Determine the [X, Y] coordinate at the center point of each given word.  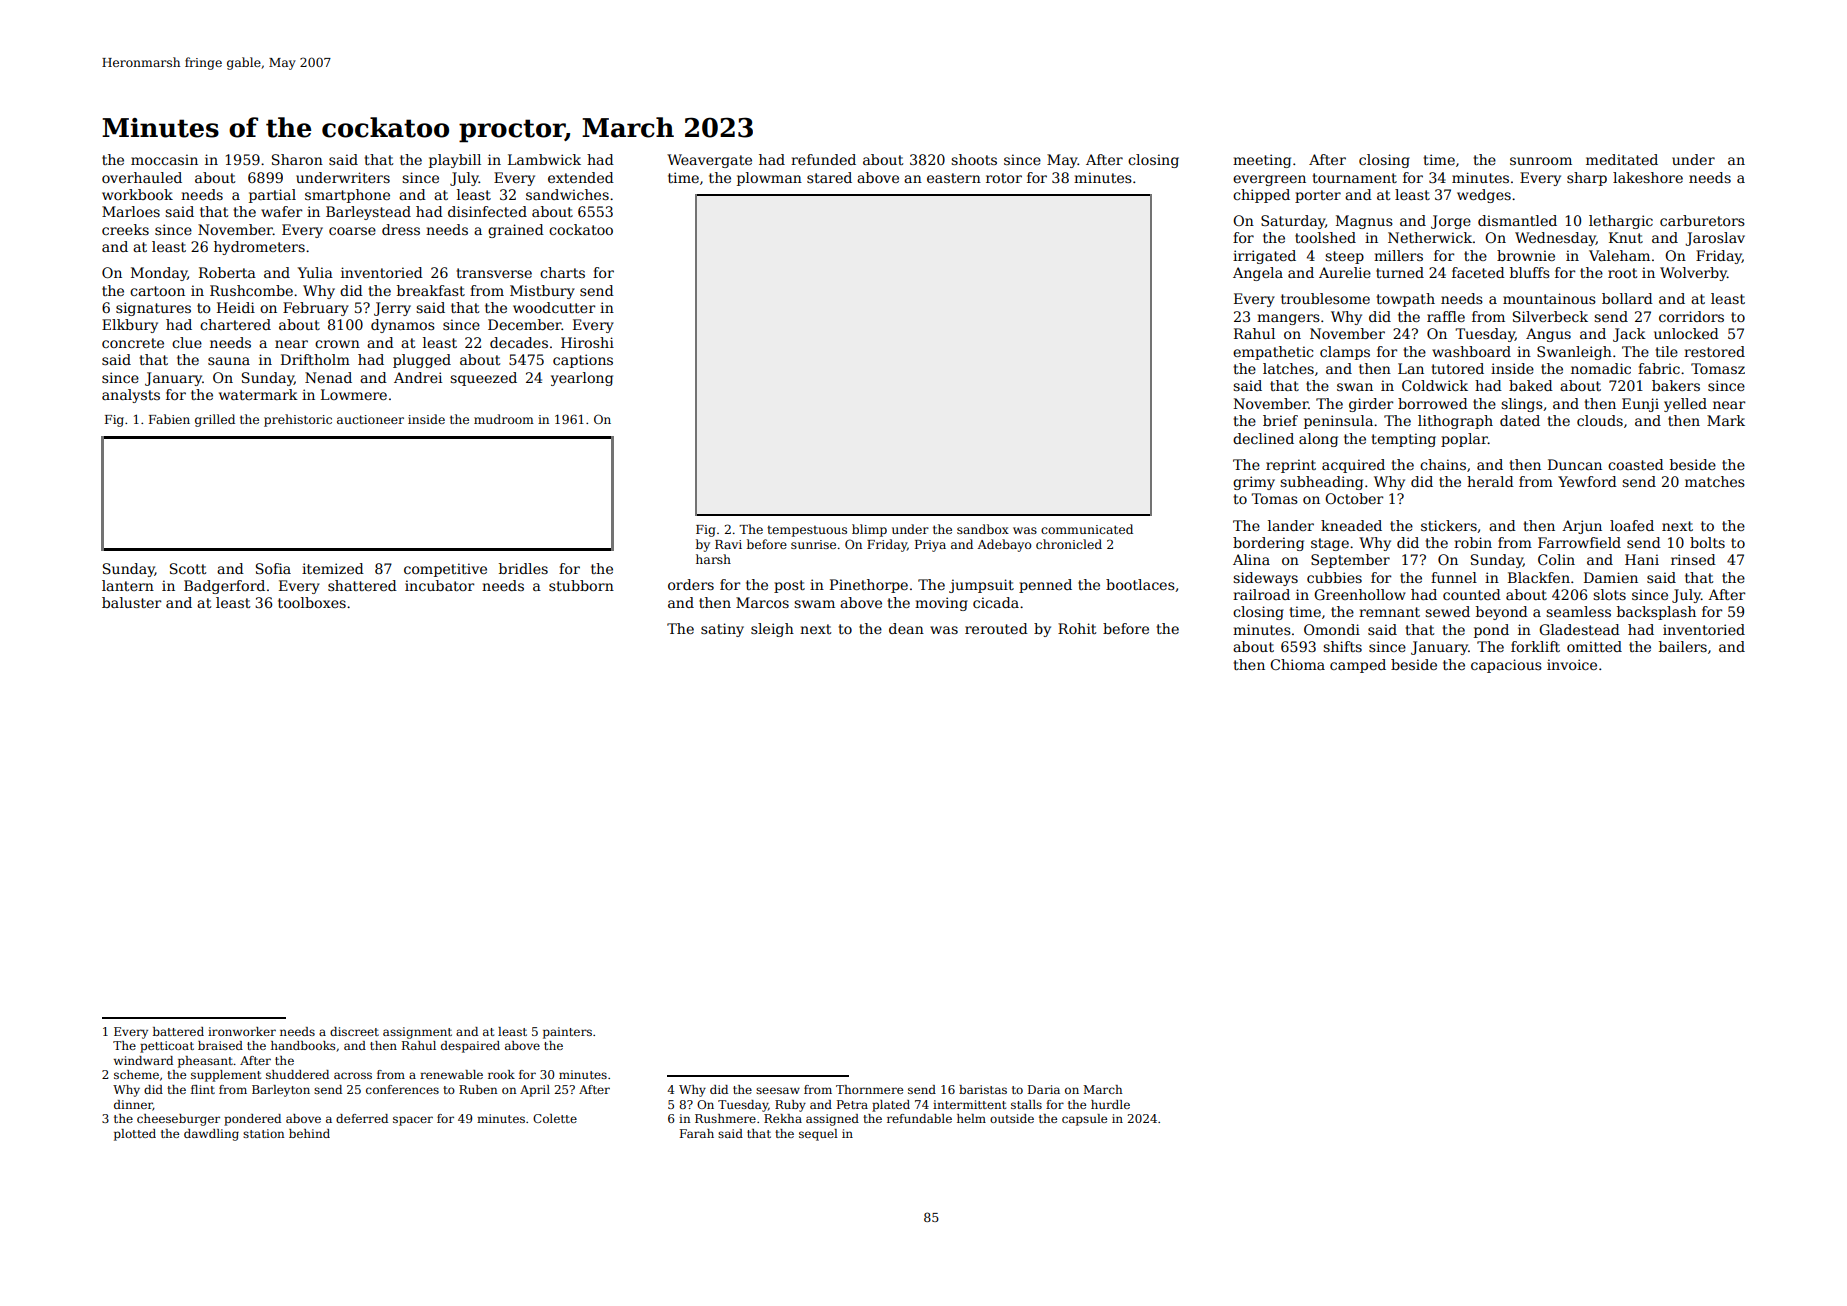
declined [1263, 438]
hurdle [1110, 1104]
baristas [983, 1089]
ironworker [242, 1031]
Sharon [297, 159]
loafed [1632, 525]
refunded [823, 159]
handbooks [303, 1045]
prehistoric [298, 420]
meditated [1622, 159]
